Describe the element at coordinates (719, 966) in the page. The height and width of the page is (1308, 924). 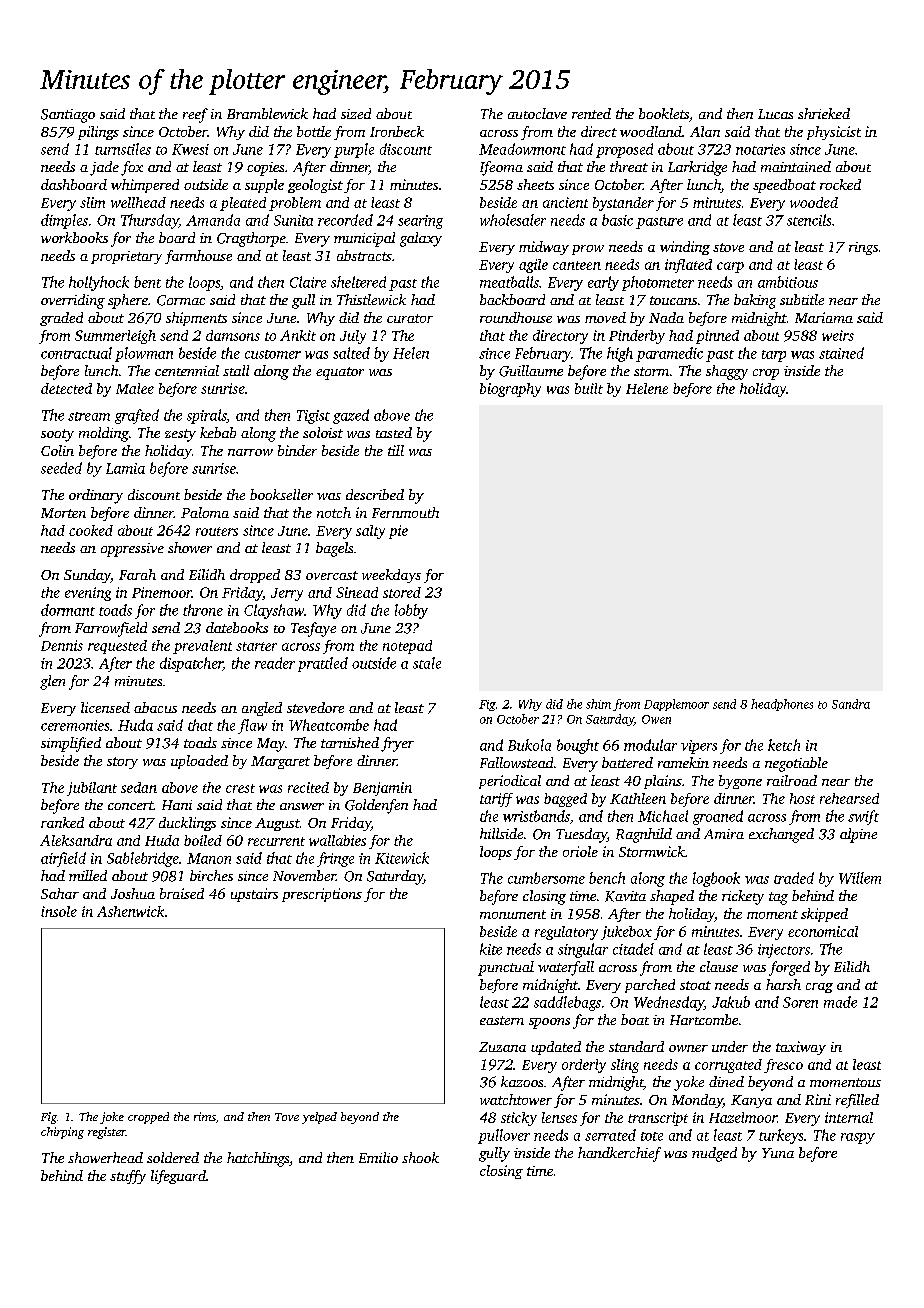
I see `clause` at that location.
